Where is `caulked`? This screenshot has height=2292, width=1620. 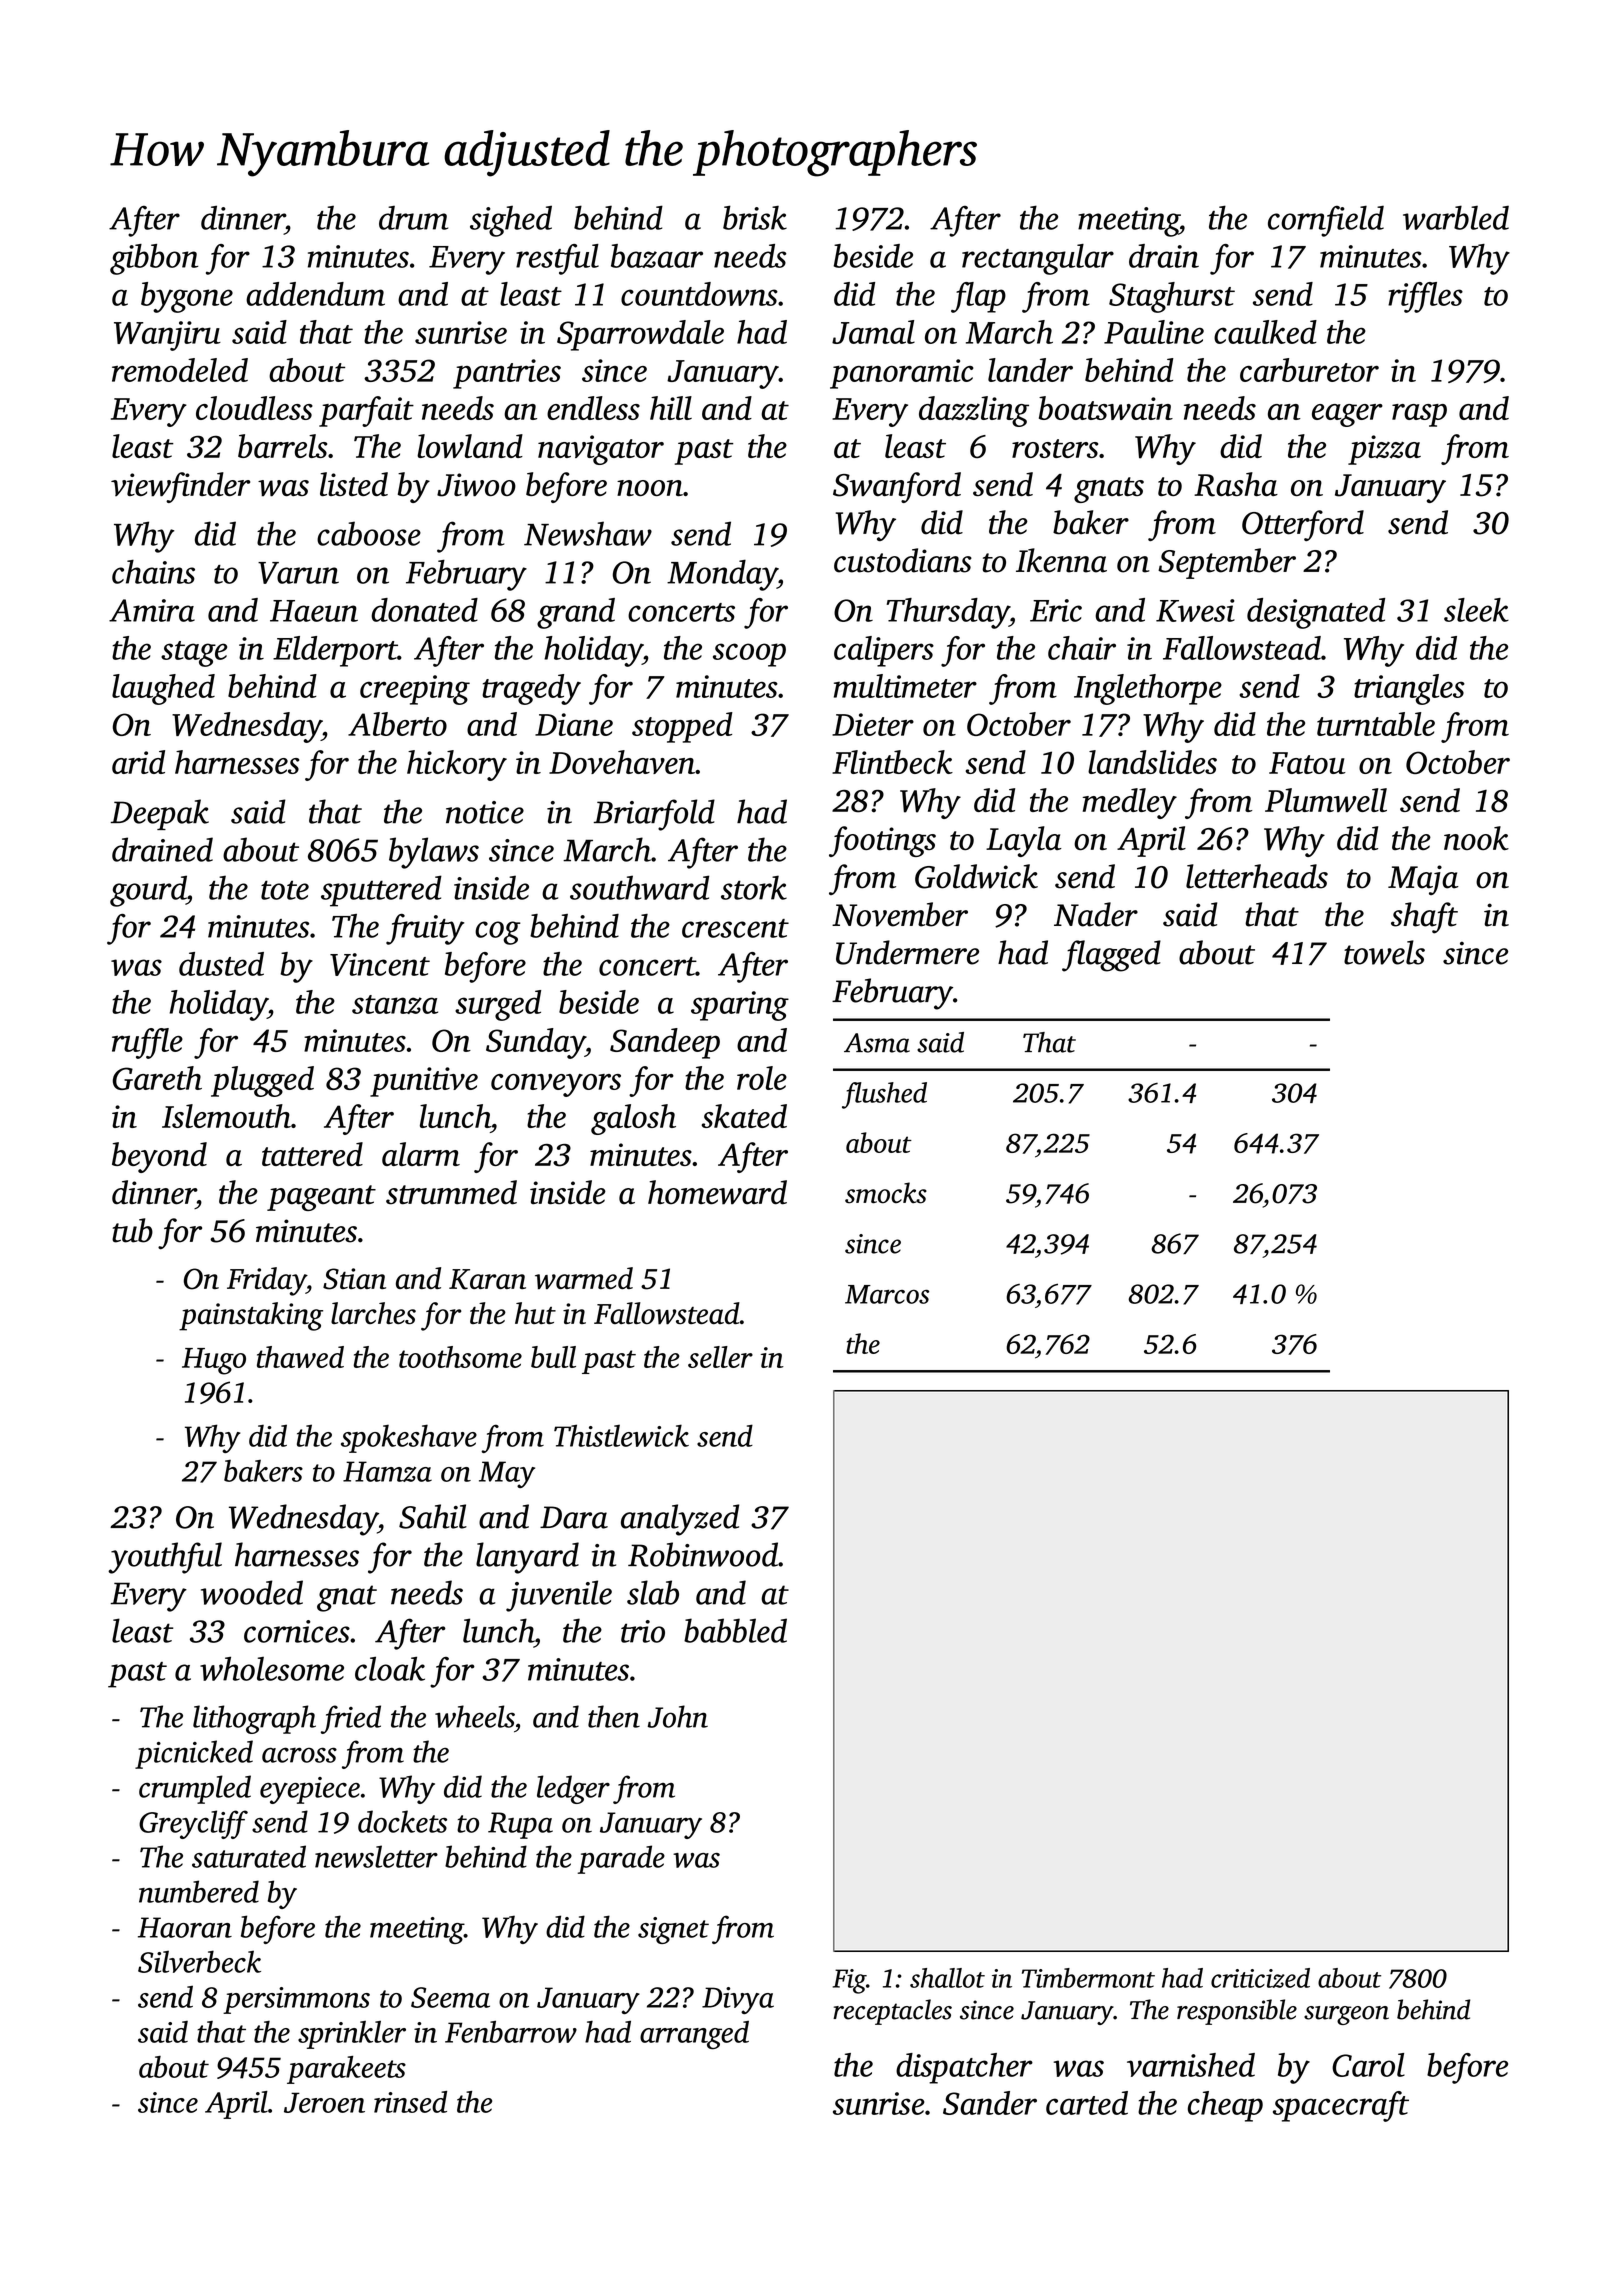 caulked is located at coordinates (1265, 332).
